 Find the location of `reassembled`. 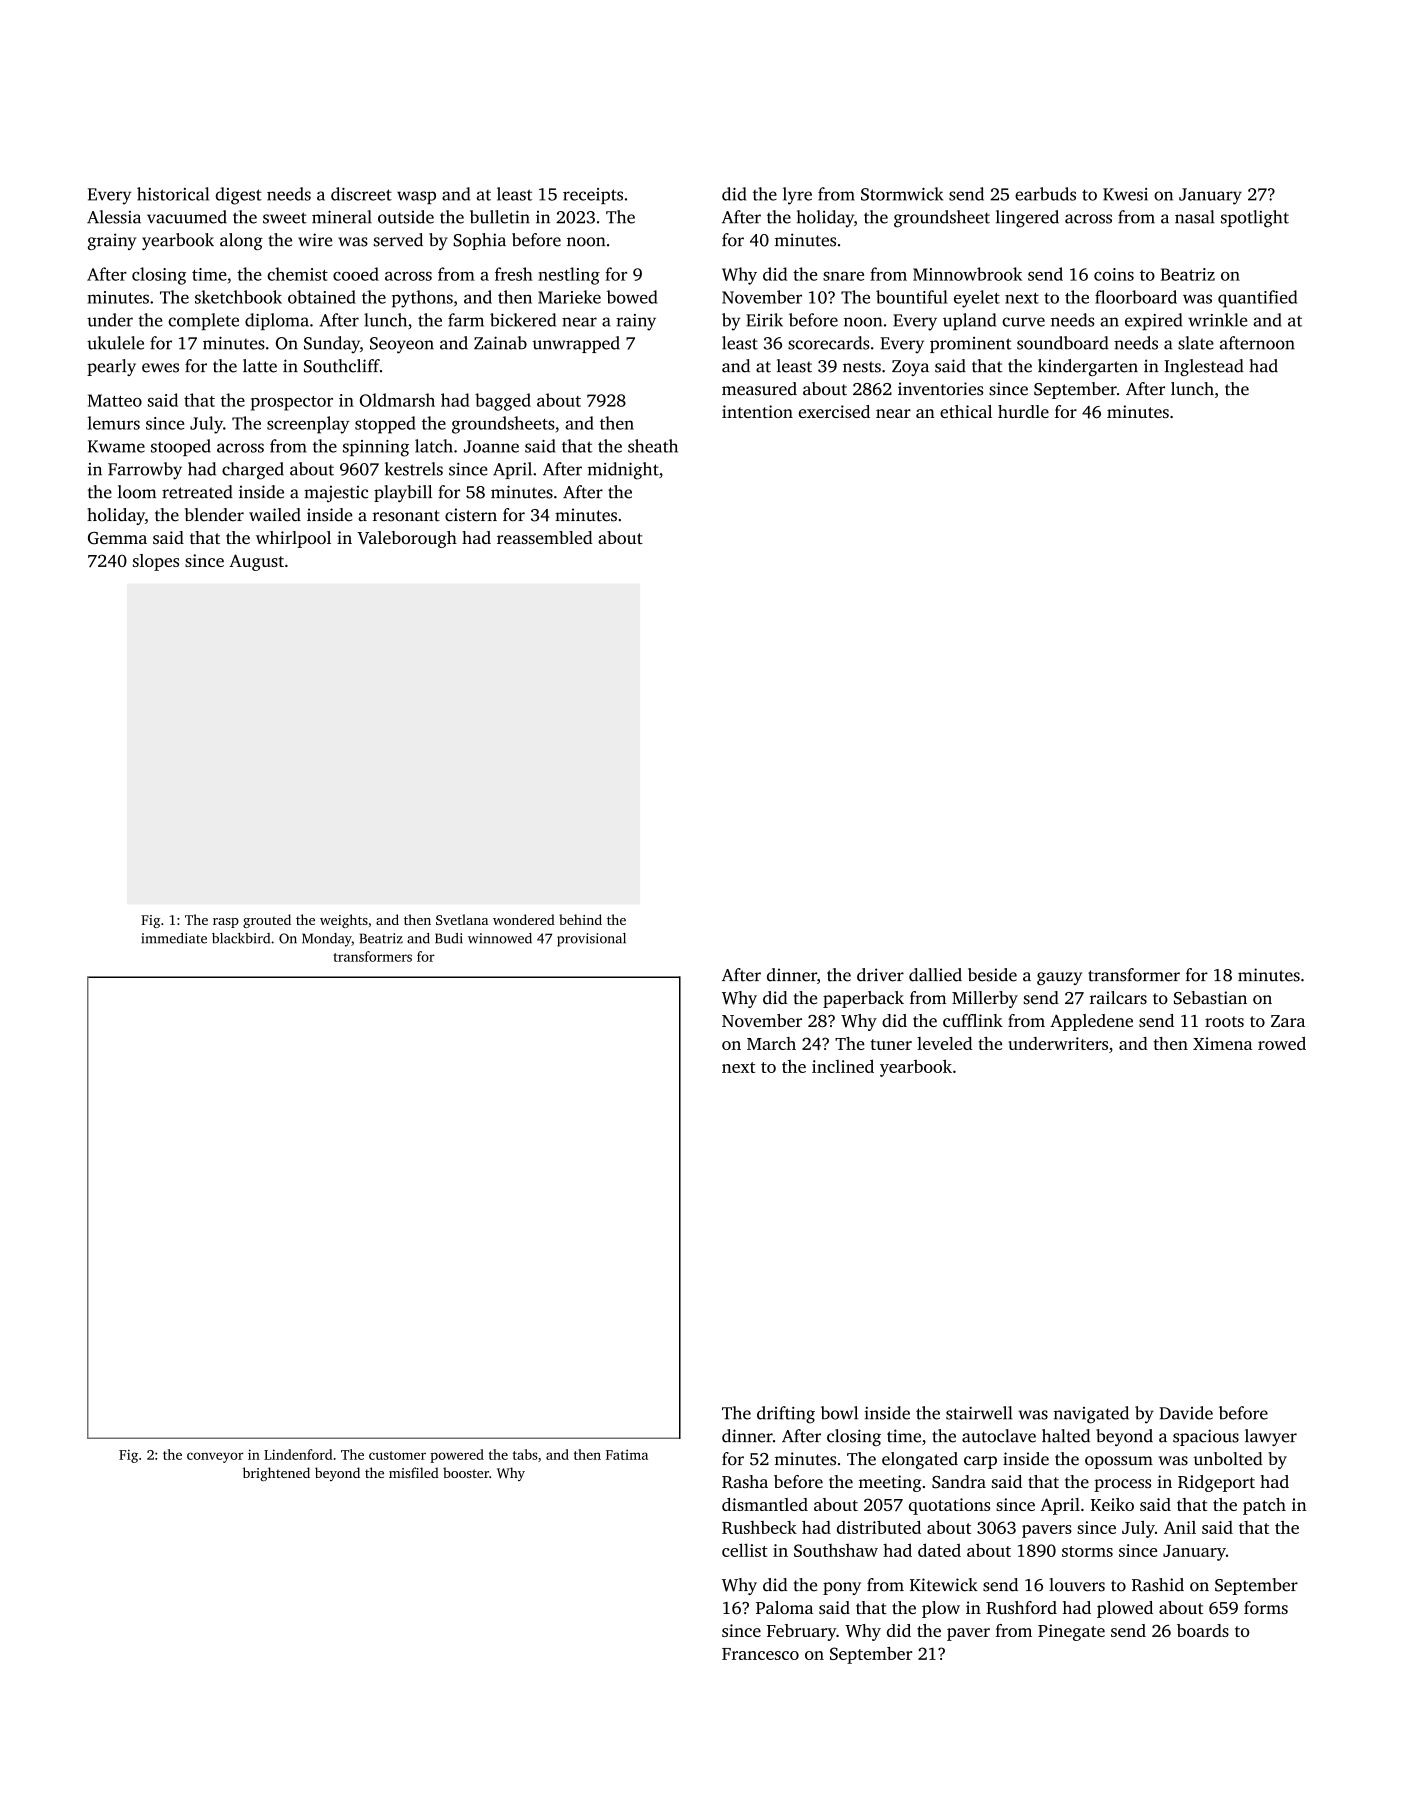

reassembled is located at coordinates (545, 537).
